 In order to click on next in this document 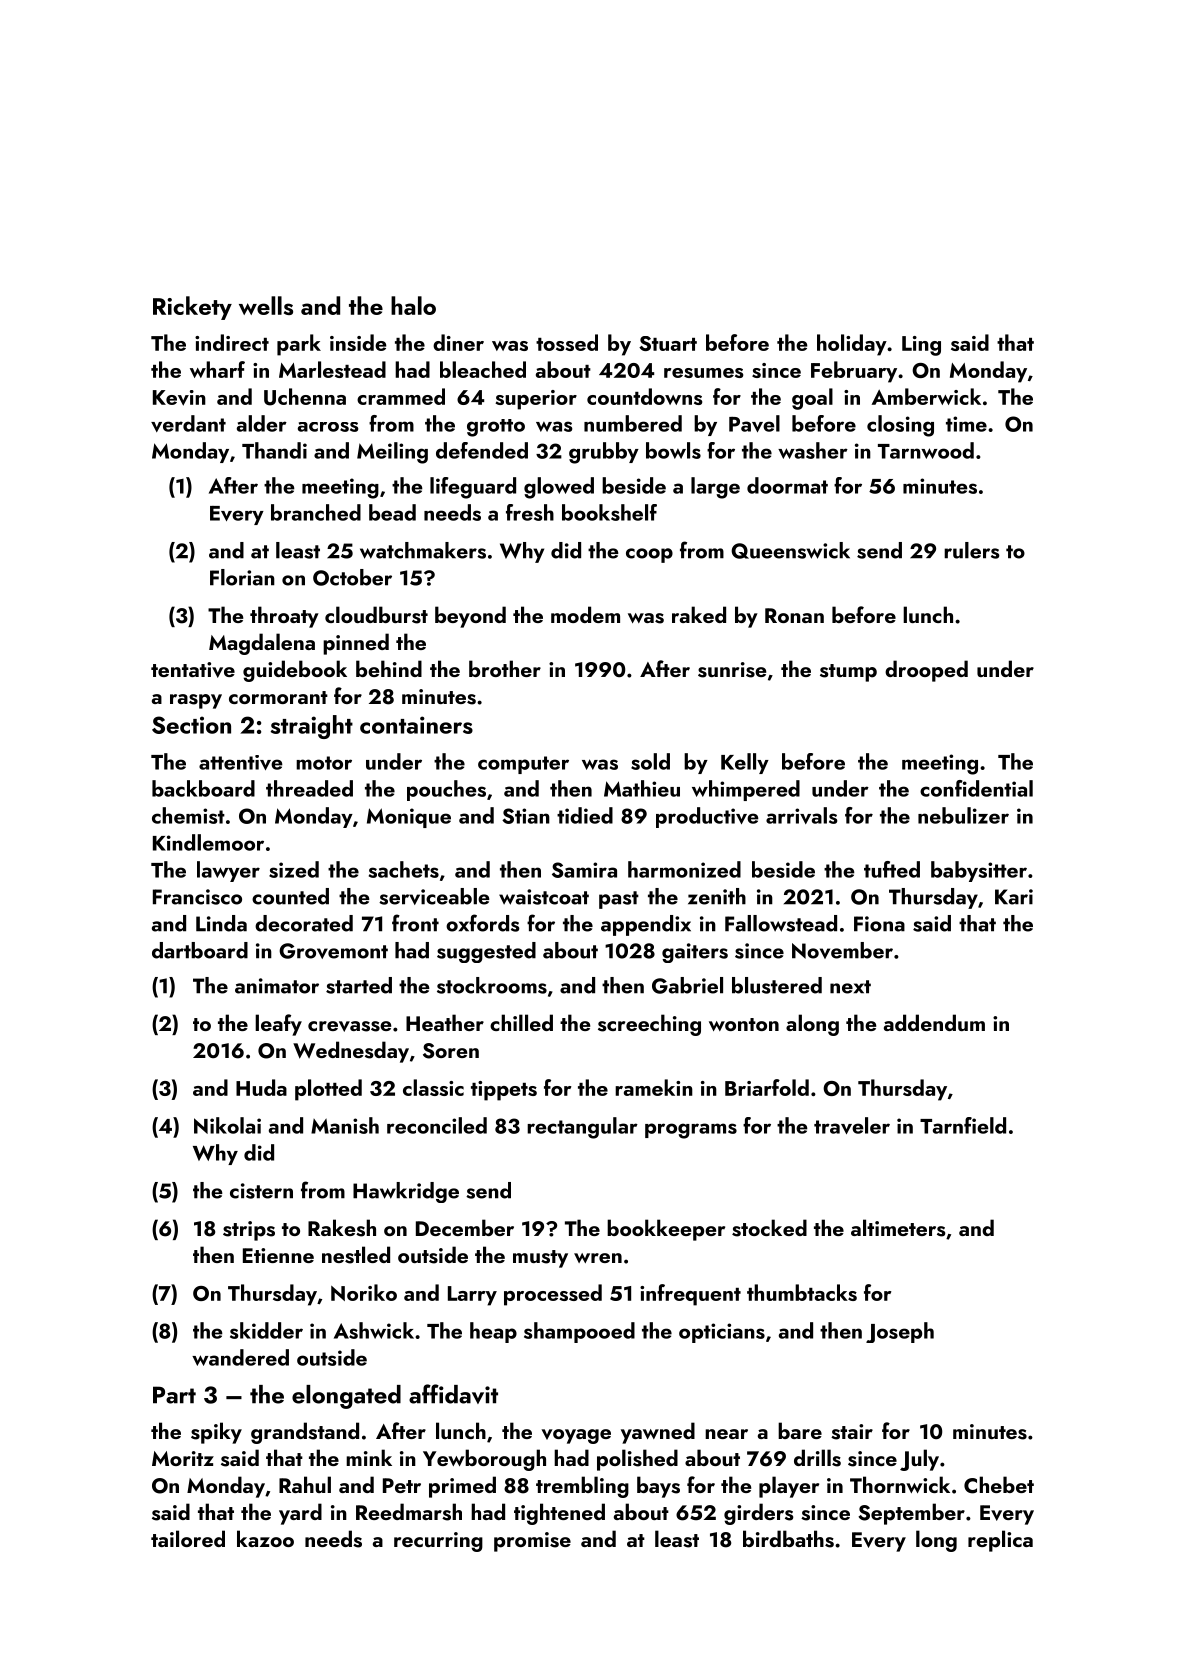, I will do `click(850, 987)`.
